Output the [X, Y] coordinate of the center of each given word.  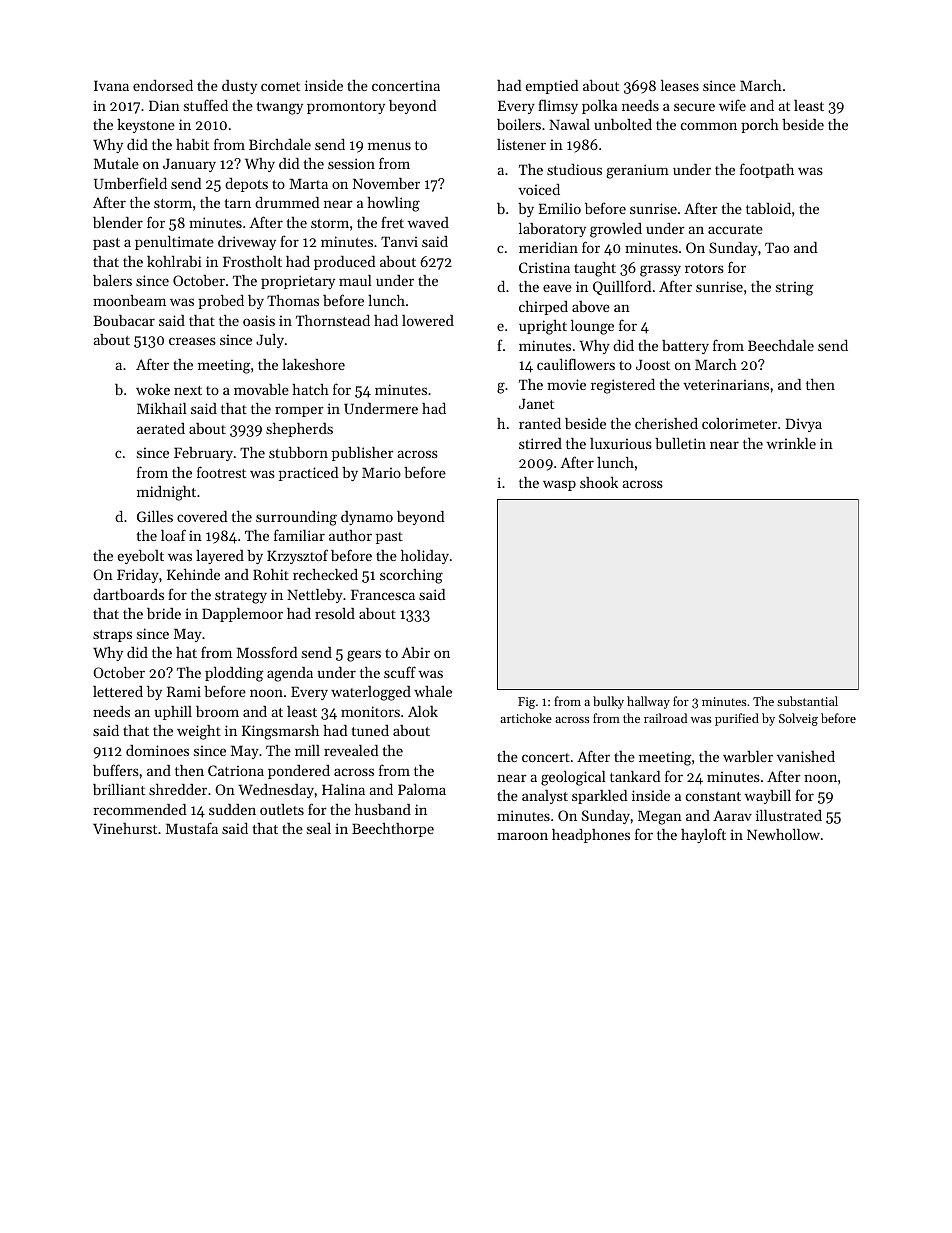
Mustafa [192, 828]
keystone [146, 126]
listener [521, 144]
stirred [540, 443]
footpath [767, 170]
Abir [416, 652]
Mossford [267, 652]
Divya [803, 425]
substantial [807, 701]
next [188, 390]
